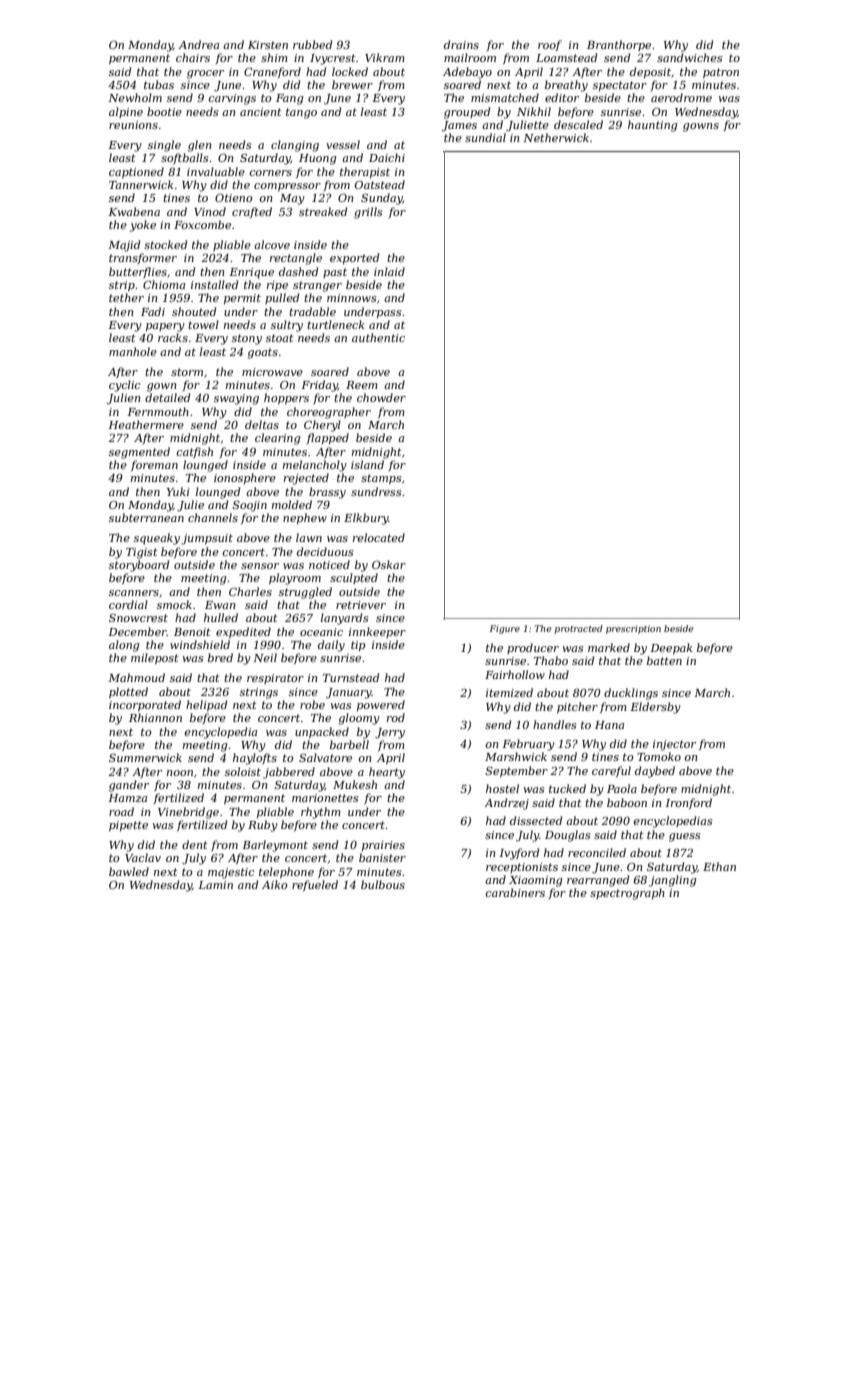  Describe the element at coordinates (164, 111) in the screenshot. I see `bootie` at that location.
